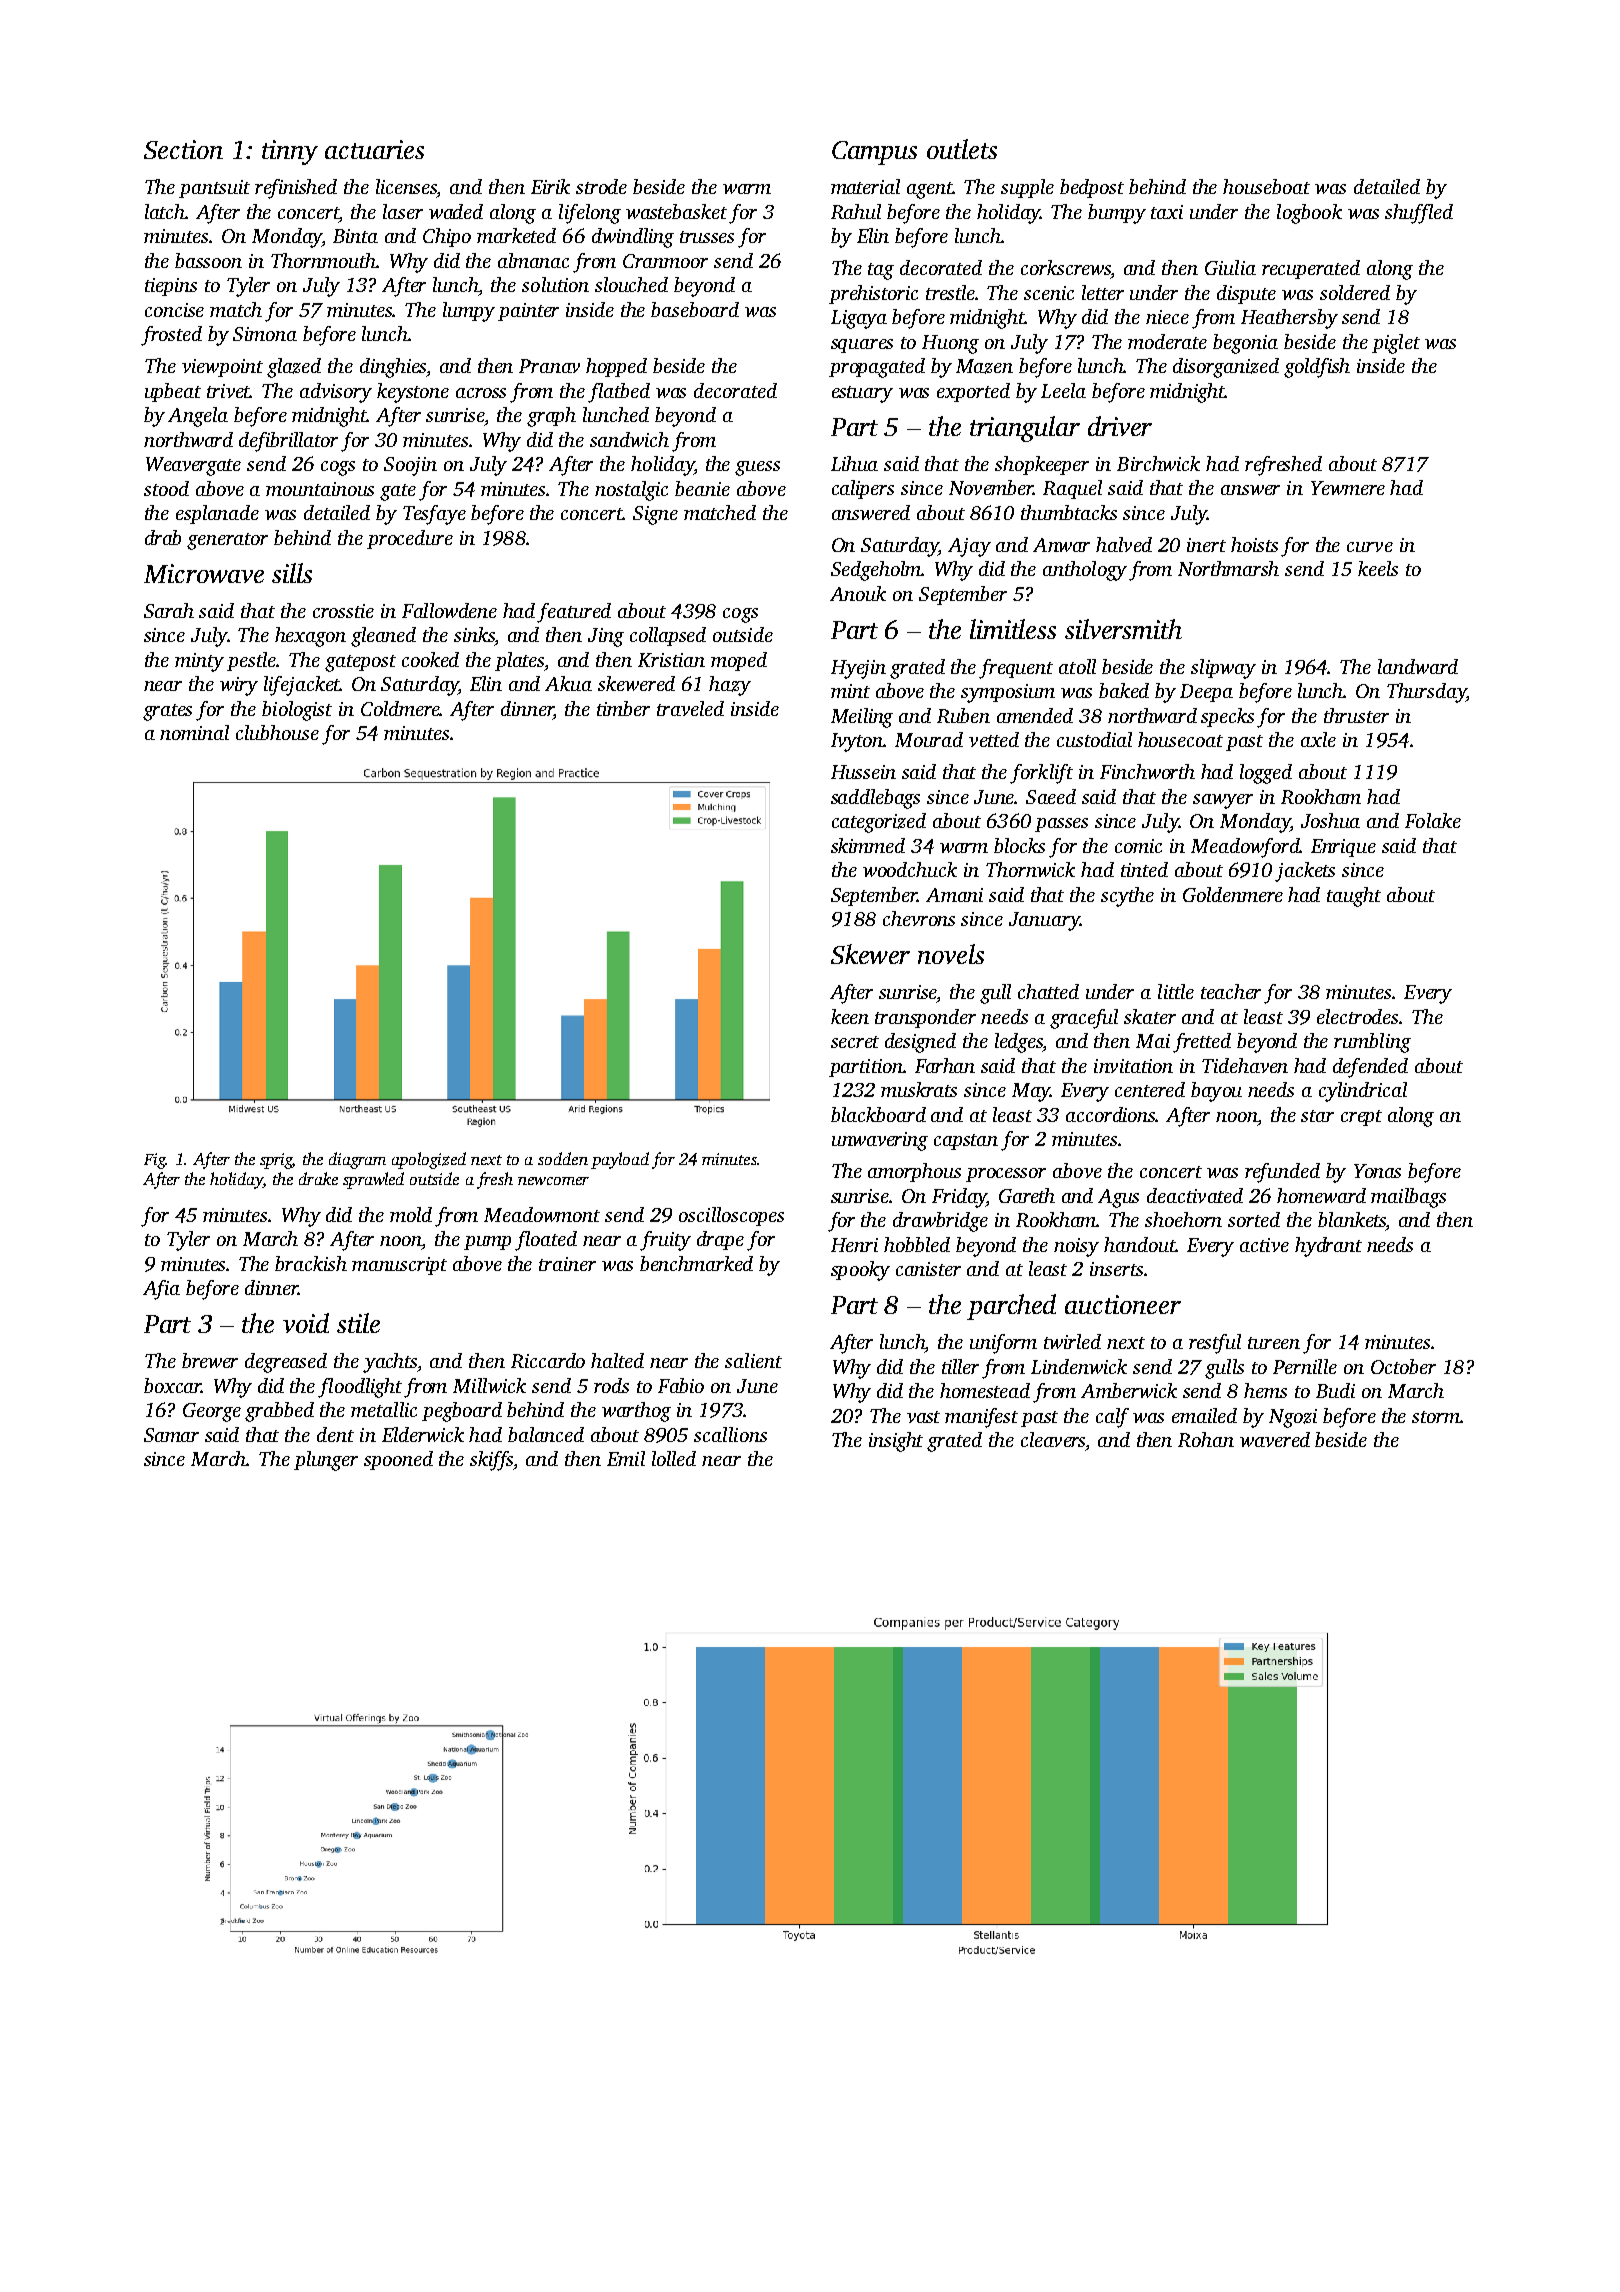 This page has width=1620, height=2292. Describe the element at coordinates (183, 149) in the page. I see `Section` at that location.
